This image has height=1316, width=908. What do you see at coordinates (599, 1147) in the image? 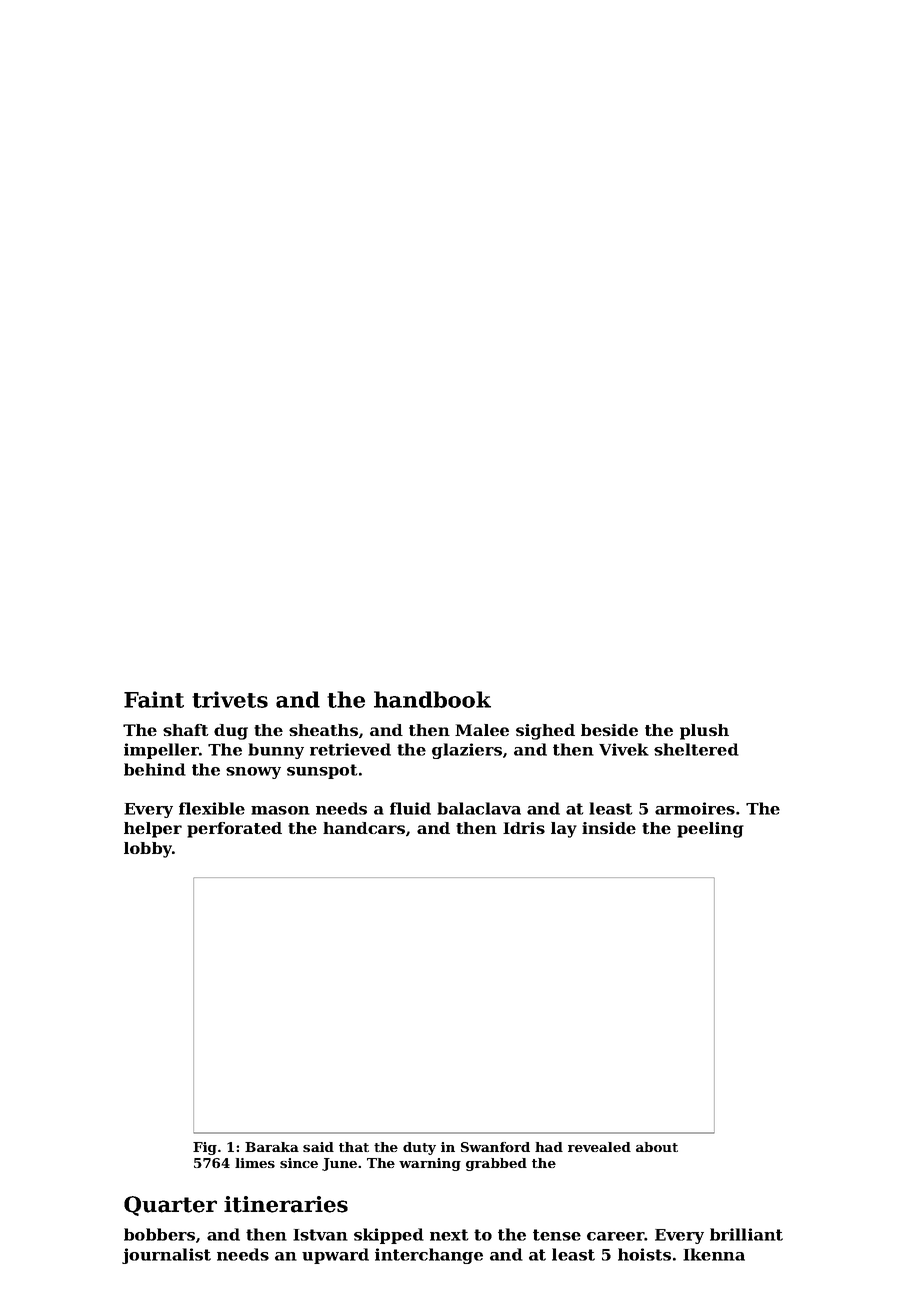
I see `revealed` at bounding box center [599, 1147].
